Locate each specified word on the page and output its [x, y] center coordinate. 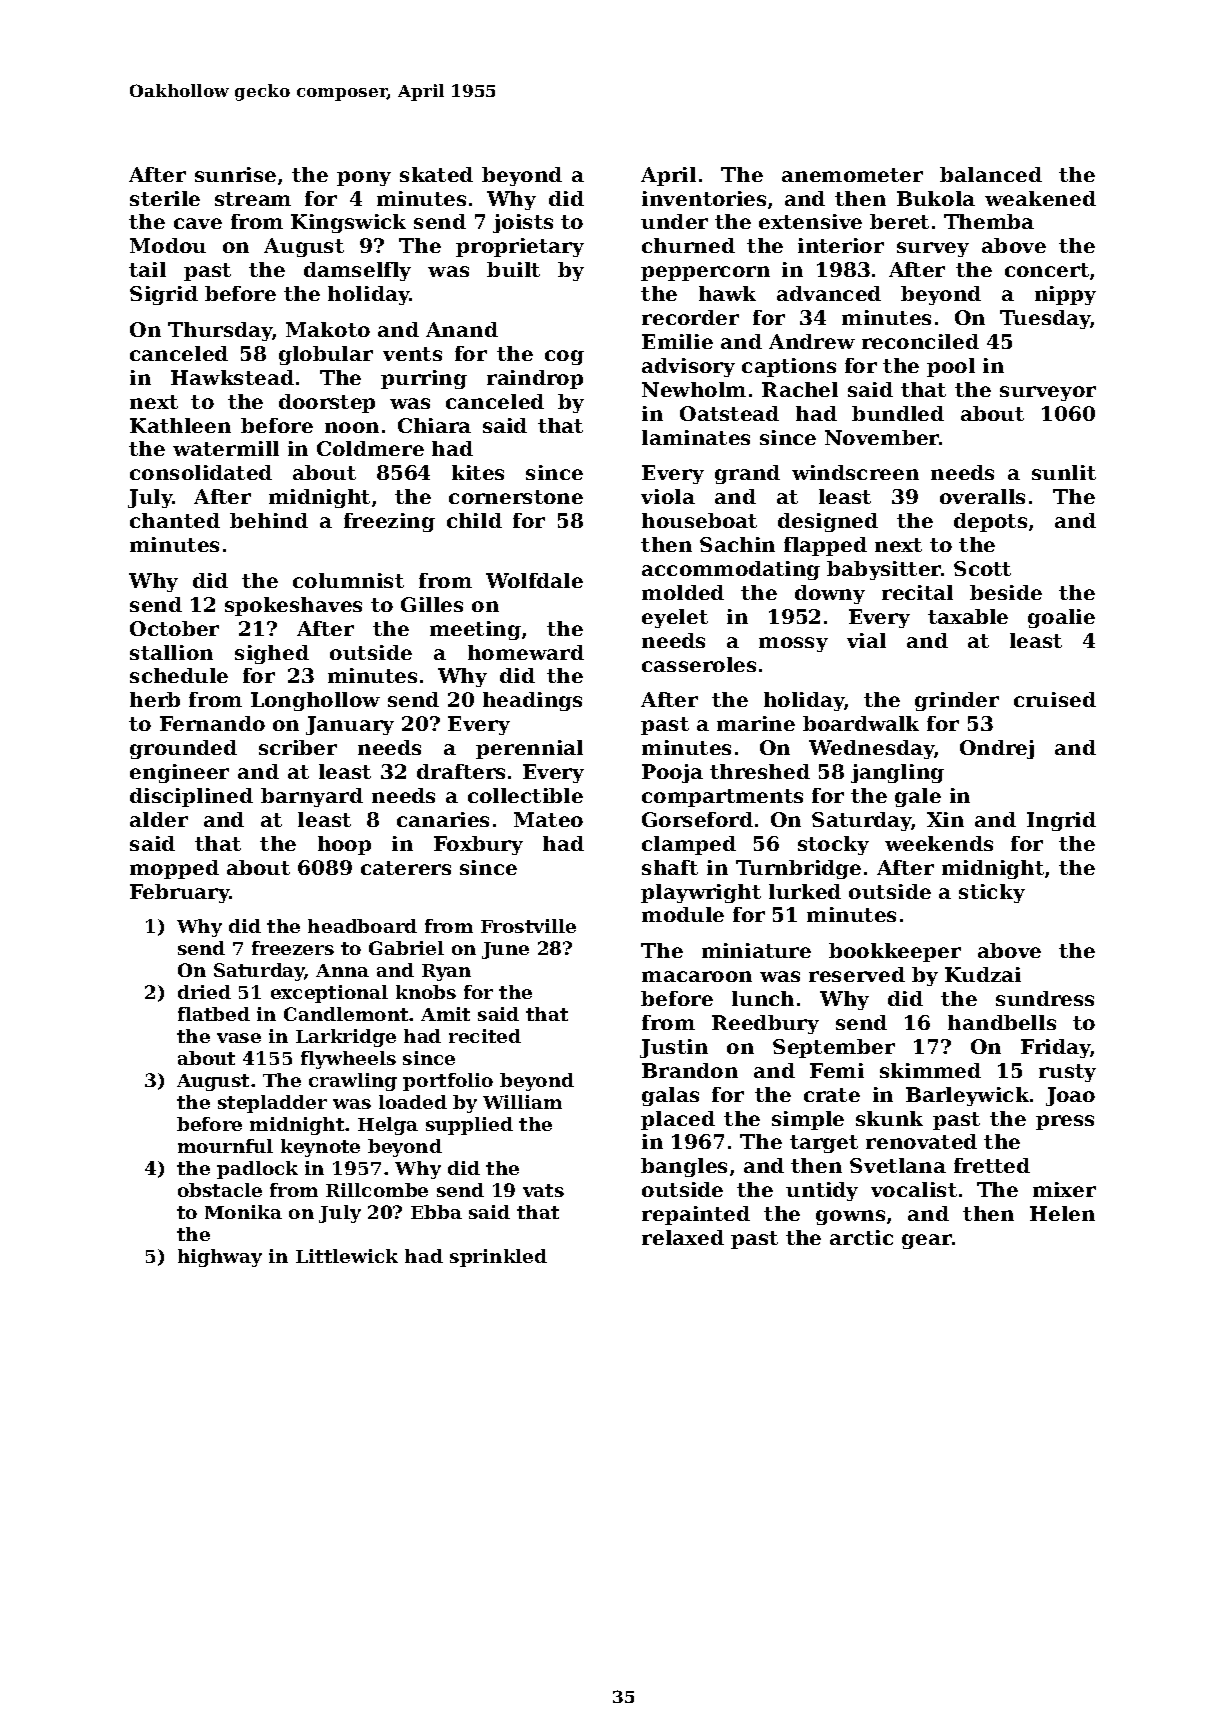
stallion [171, 652]
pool [951, 367]
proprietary [520, 247]
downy [830, 594]
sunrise [235, 174]
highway [220, 1258]
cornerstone [516, 497]
